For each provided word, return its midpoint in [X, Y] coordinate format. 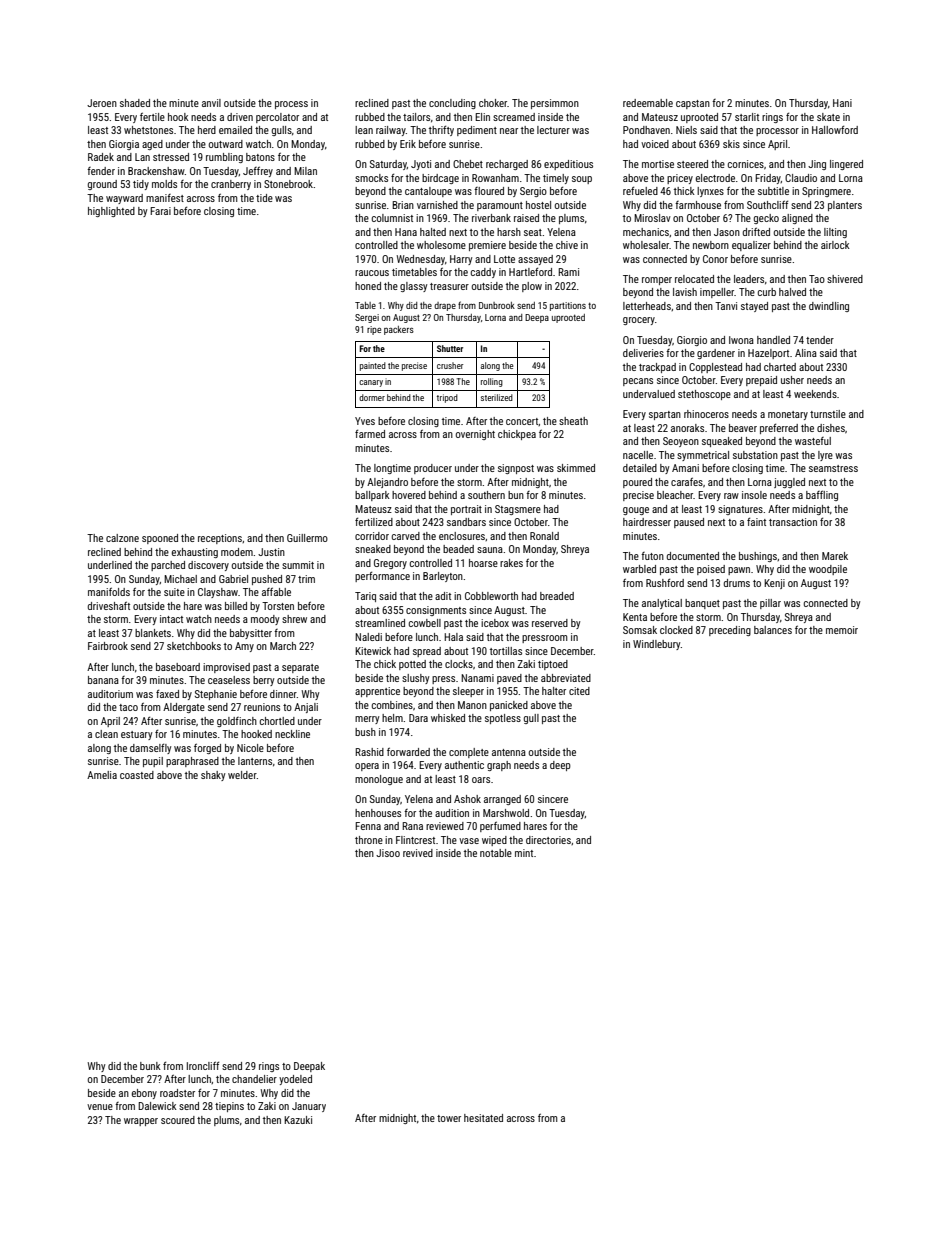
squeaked [722, 442]
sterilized [497, 397]
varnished [437, 205]
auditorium [110, 694]
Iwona [741, 340]
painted [373, 366]
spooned [160, 539]
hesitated [483, 1118]
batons [260, 157]
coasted [137, 775]
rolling [492, 382]
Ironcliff [203, 1065]
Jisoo [388, 853]
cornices [746, 164]
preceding [730, 631]
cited [579, 691]
